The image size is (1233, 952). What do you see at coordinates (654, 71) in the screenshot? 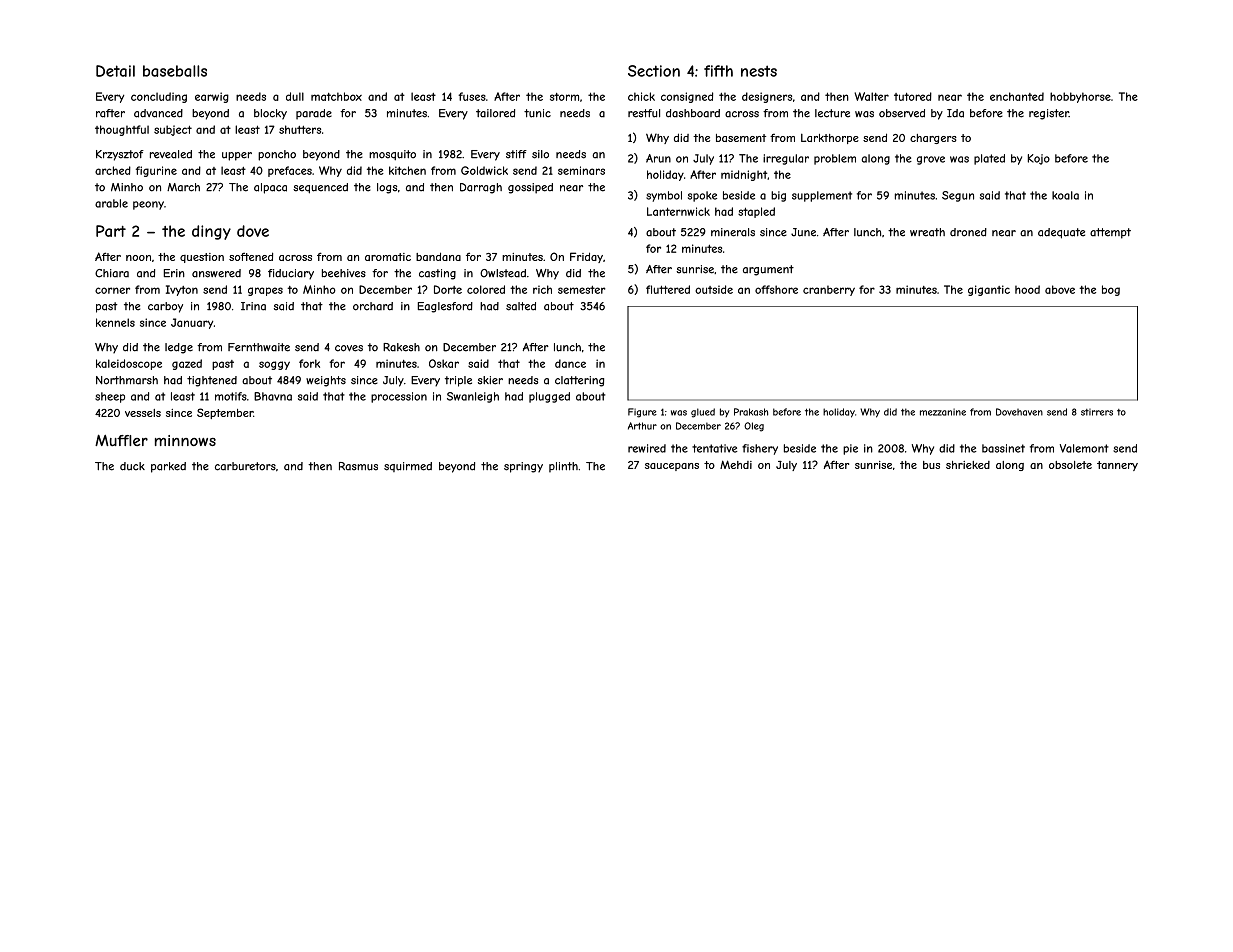
I see `Section` at bounding box center [654, 71].
